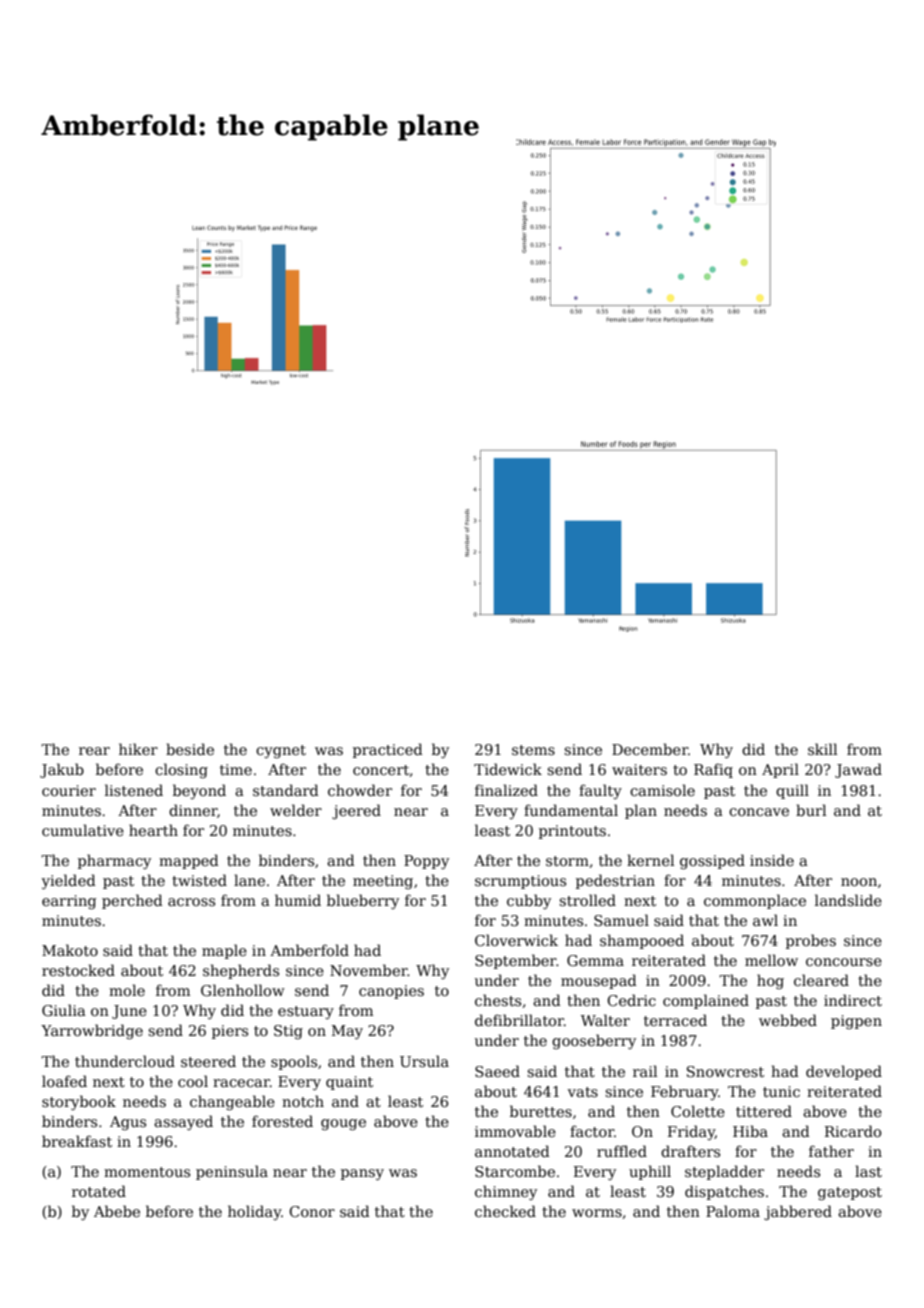 The width and height of the screenshot is (924, 1308). What do you see at coordinates (426, 862) in the screenshot?
I see `Poppy` at bounding box center [426, 862].
